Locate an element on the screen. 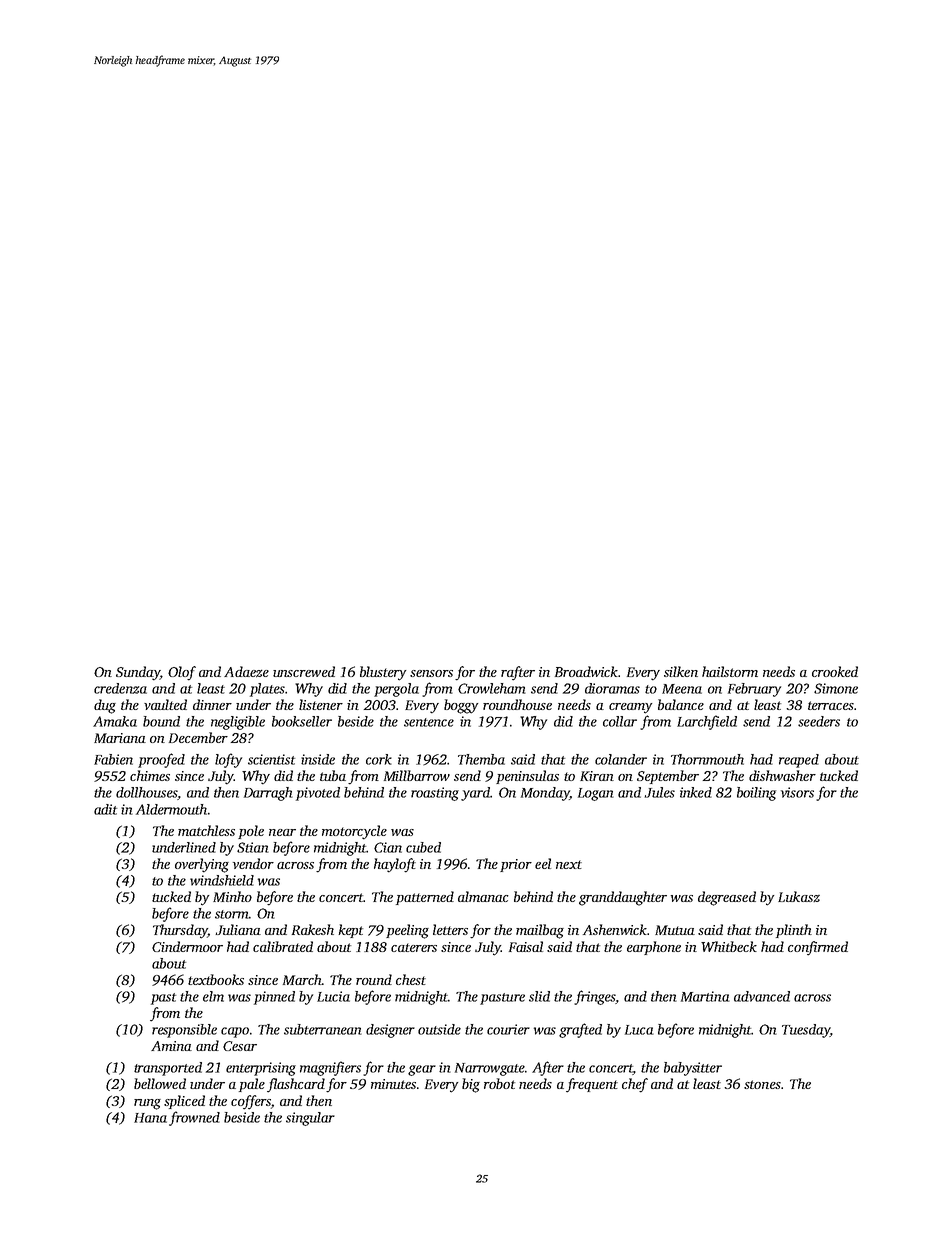 The image size is (952, 1233). Tuesday is located at coordinates (806, 1031).
